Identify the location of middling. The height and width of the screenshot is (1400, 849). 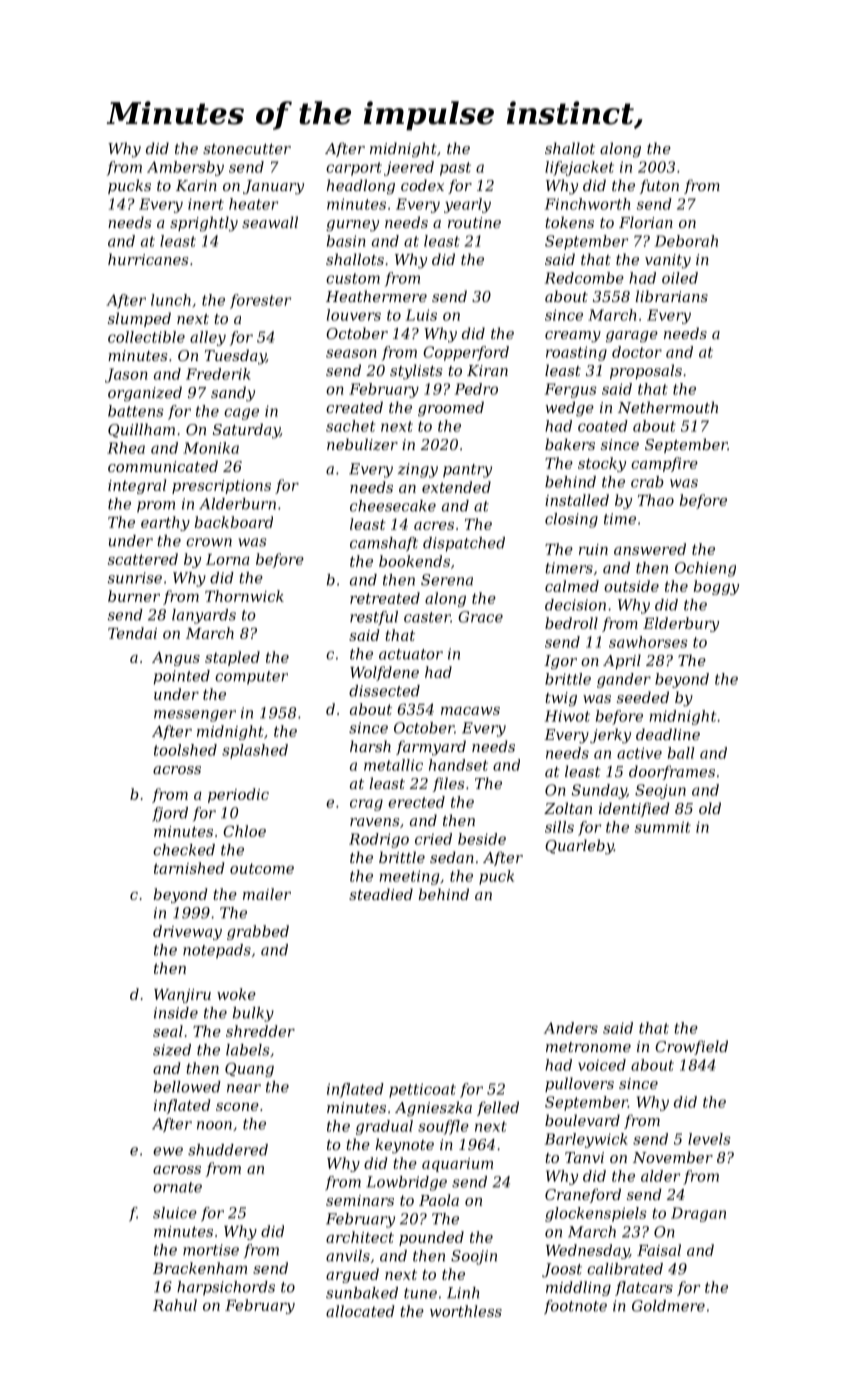
(578, 1288).
